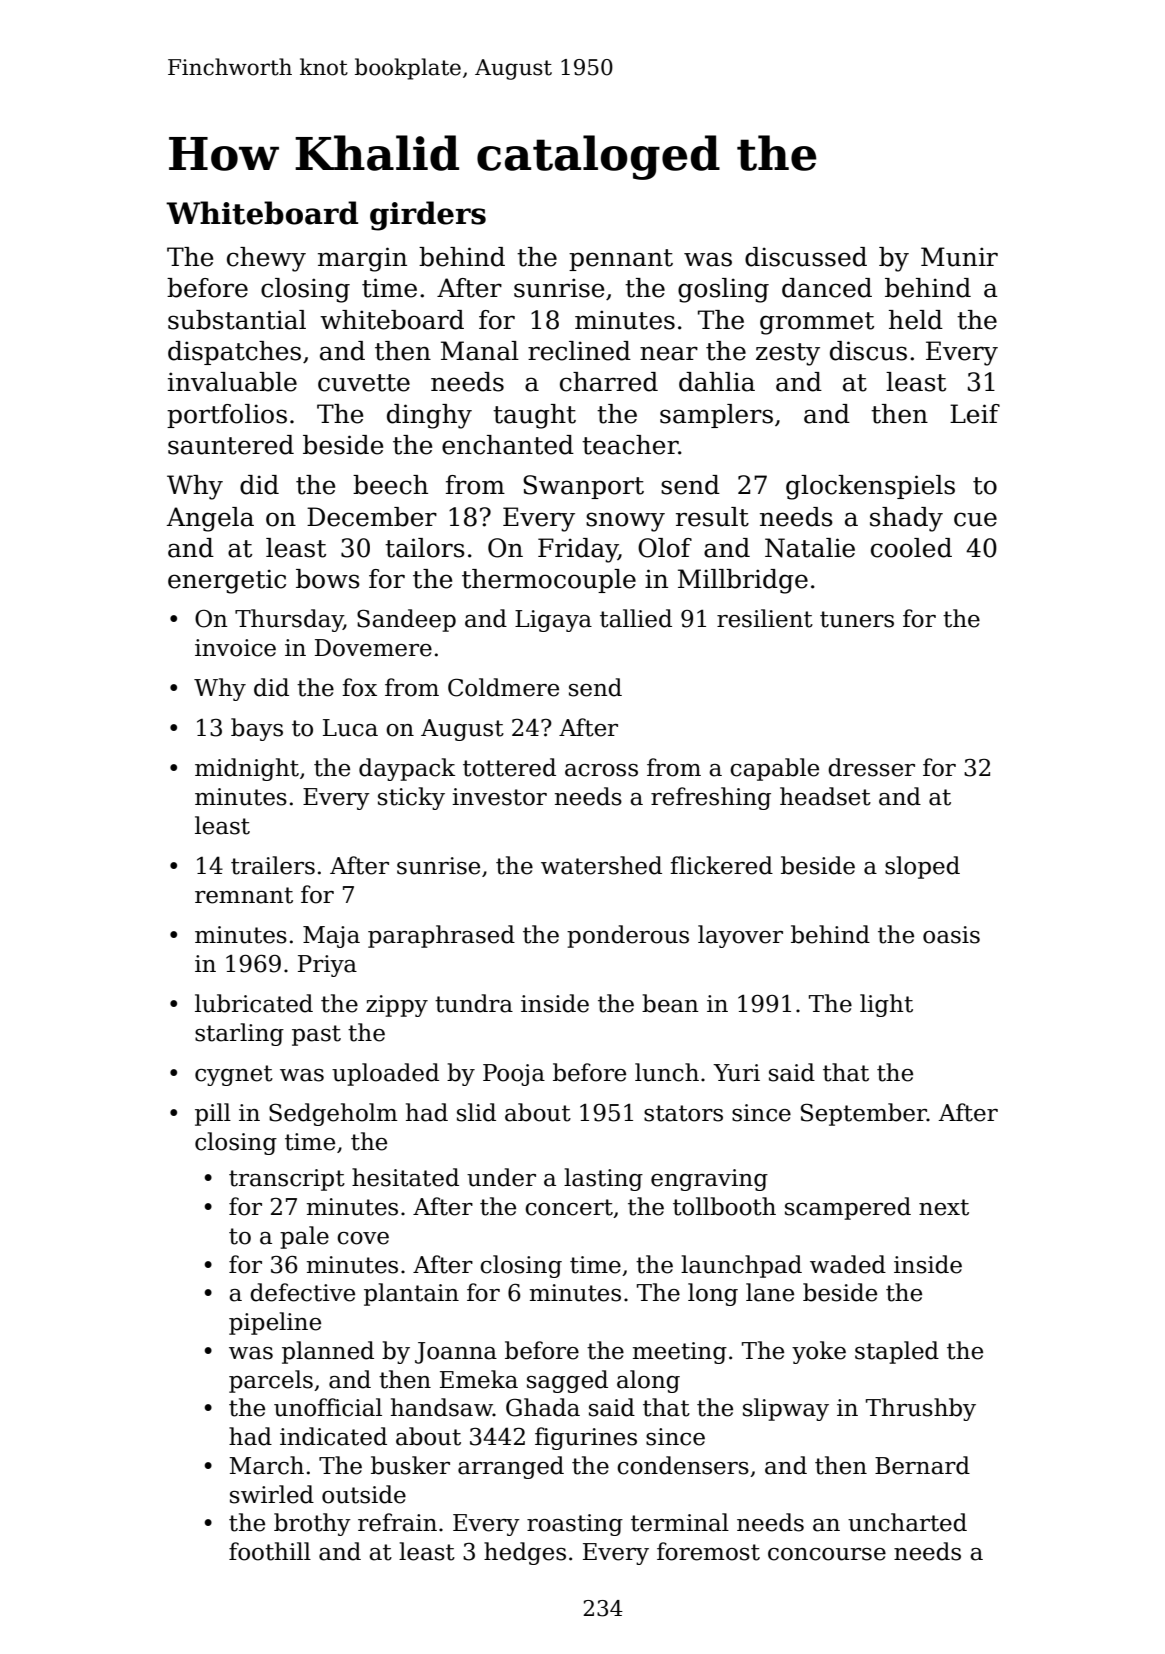 The height and width of the page is (1654, 1165). What do you see at coordinates (231, 445) in the page?
I see `sauntered` at bounding box center [231, 445].
